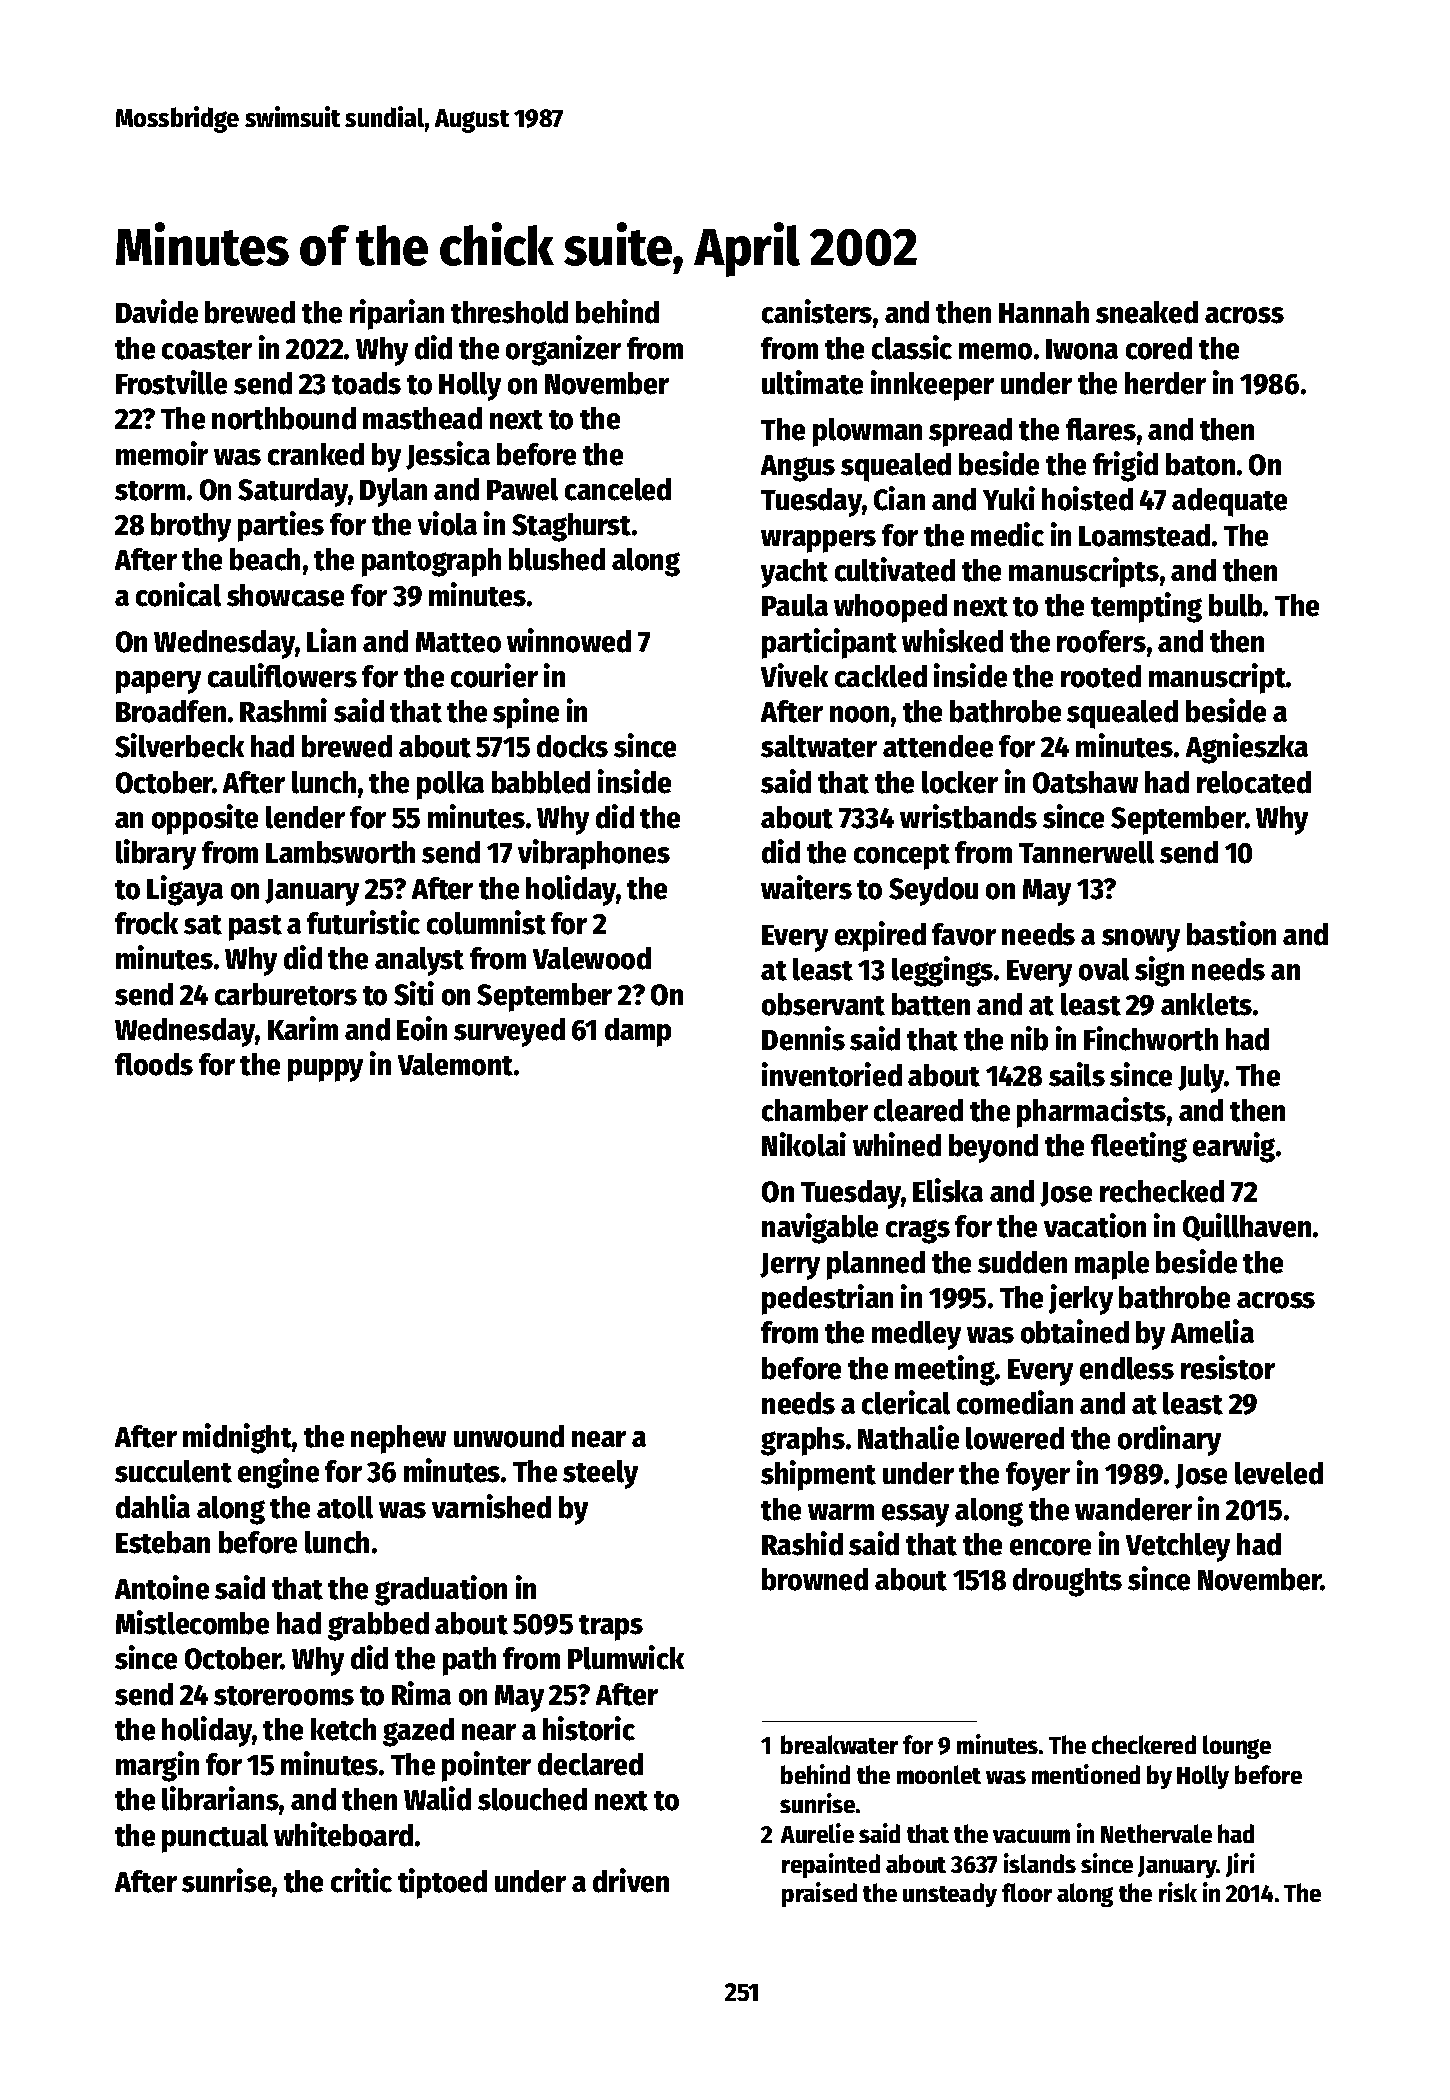  What do you see at coordinates (1165, 383) in the screenshot?
I see `herder` at bounding box center [1165, 383].
